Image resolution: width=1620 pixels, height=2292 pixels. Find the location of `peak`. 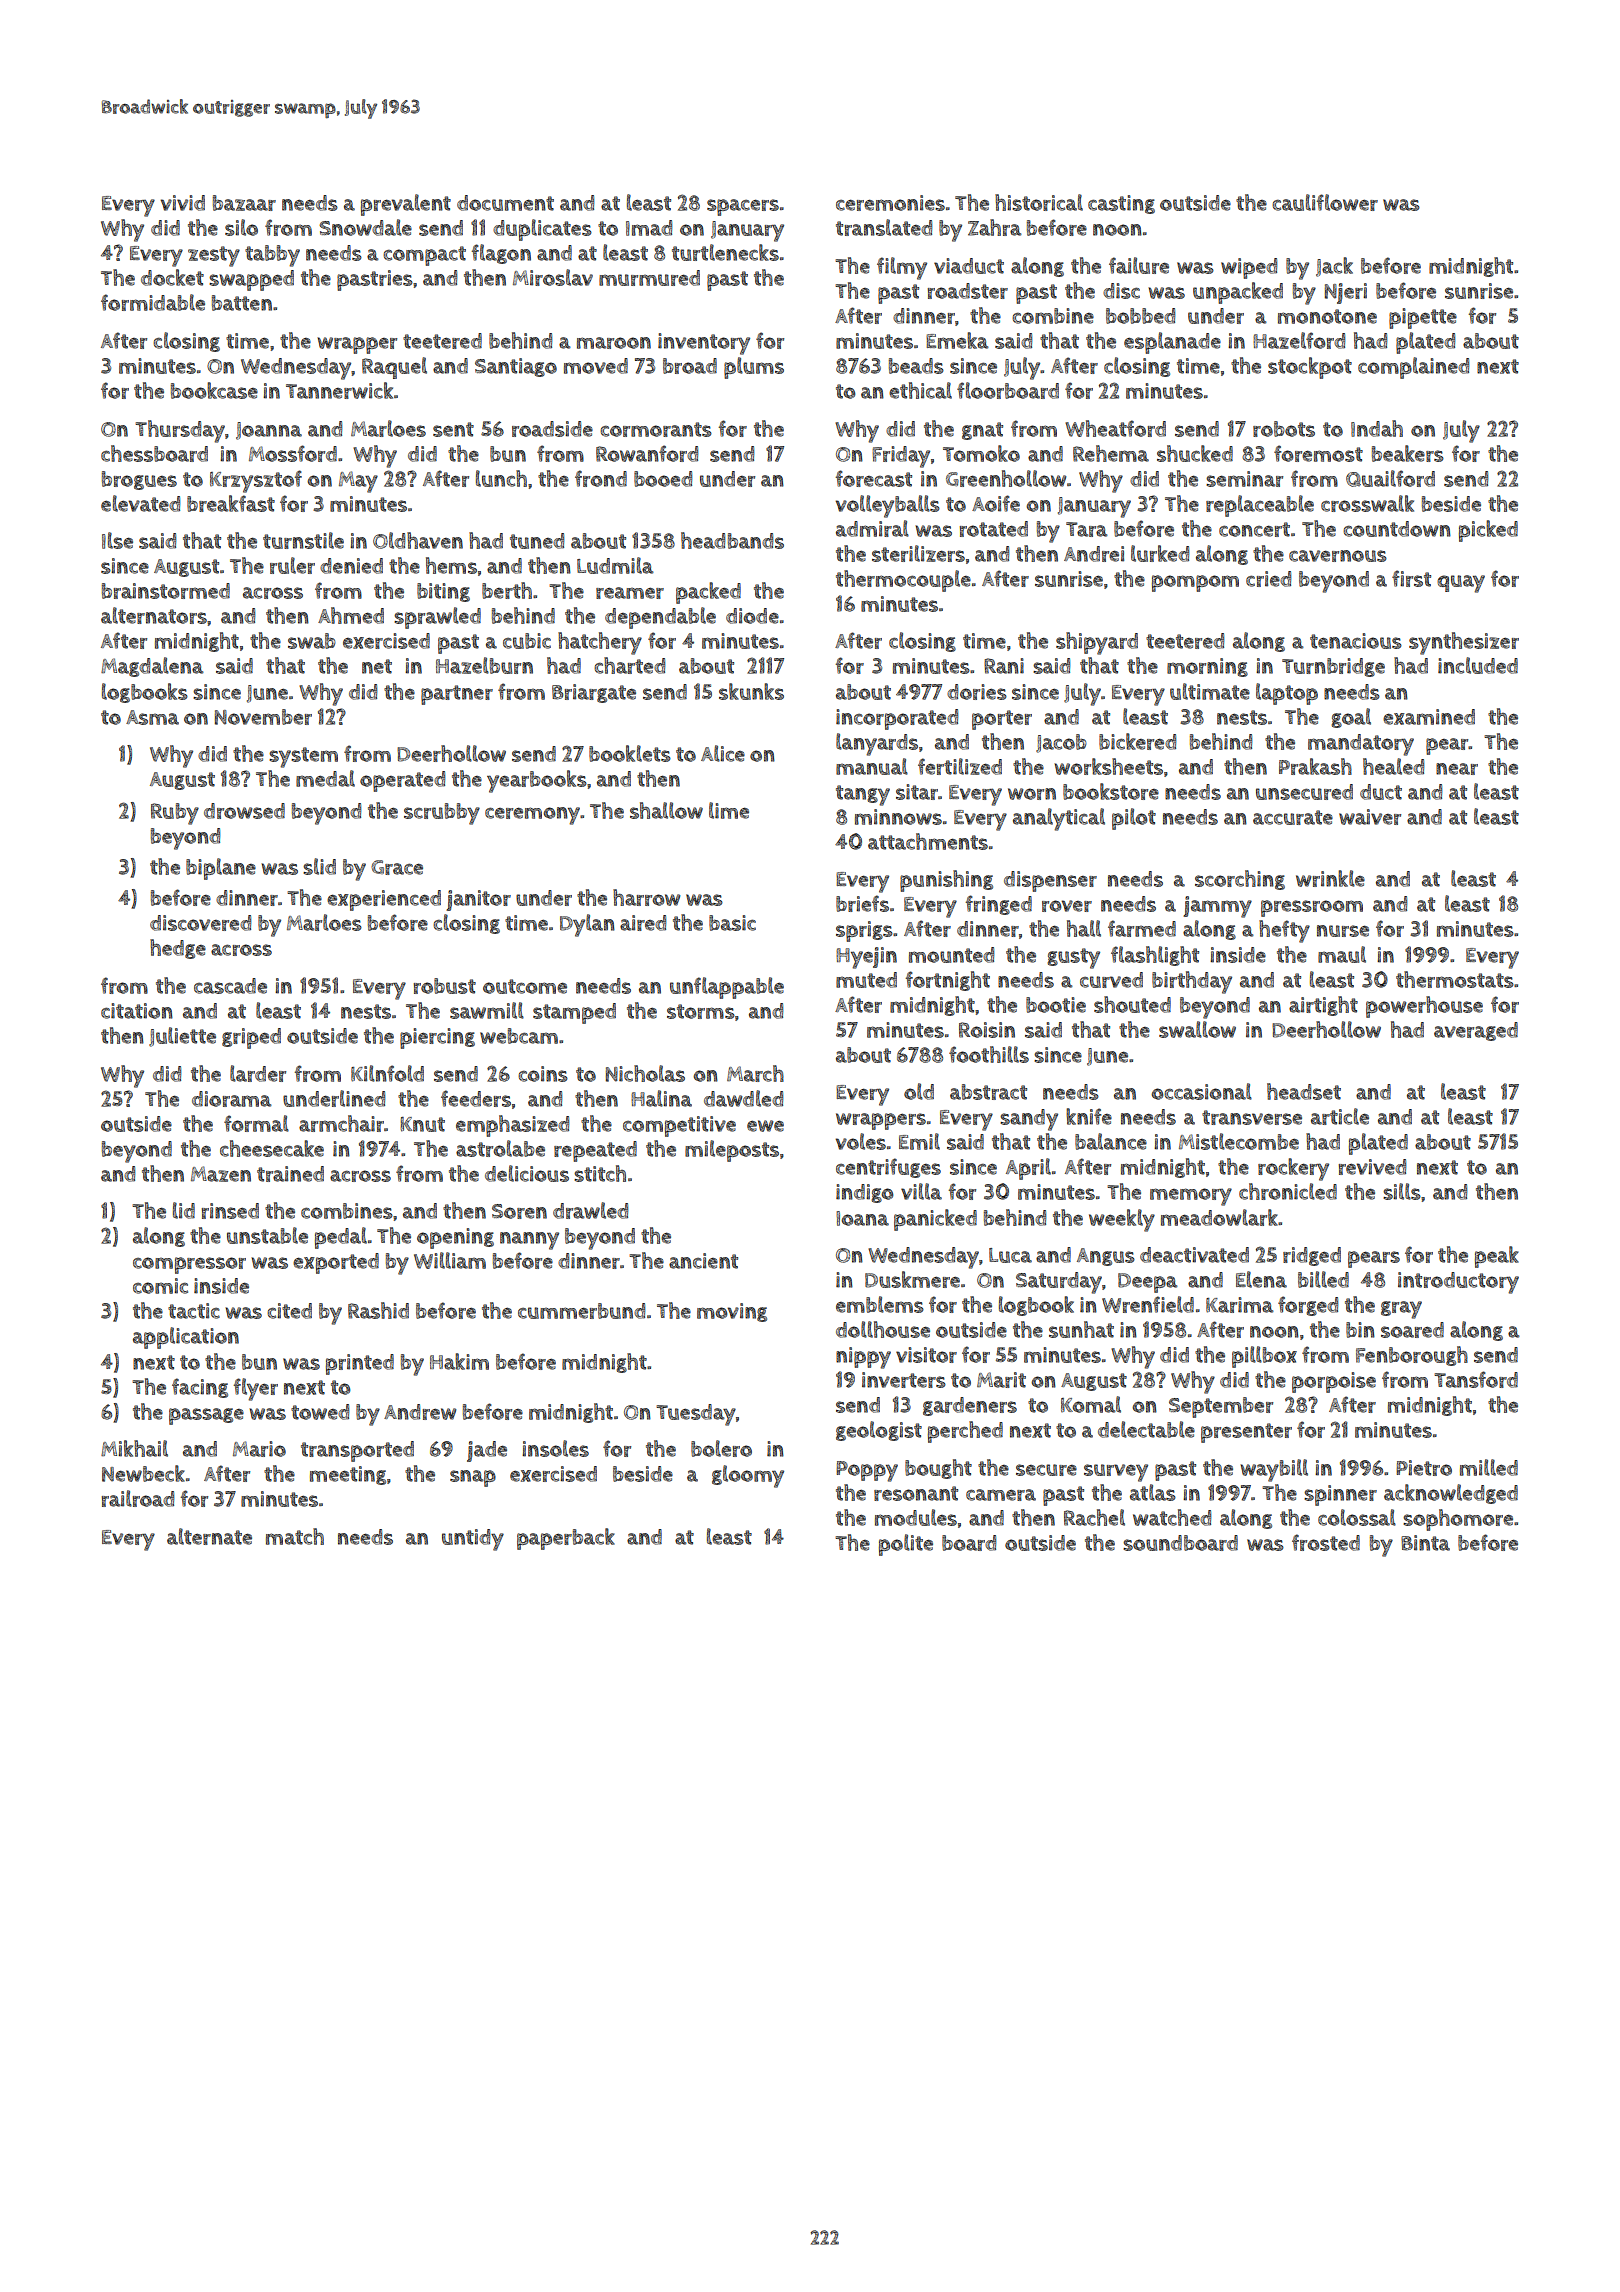

peak is located at coordinates (1497, 1257).
